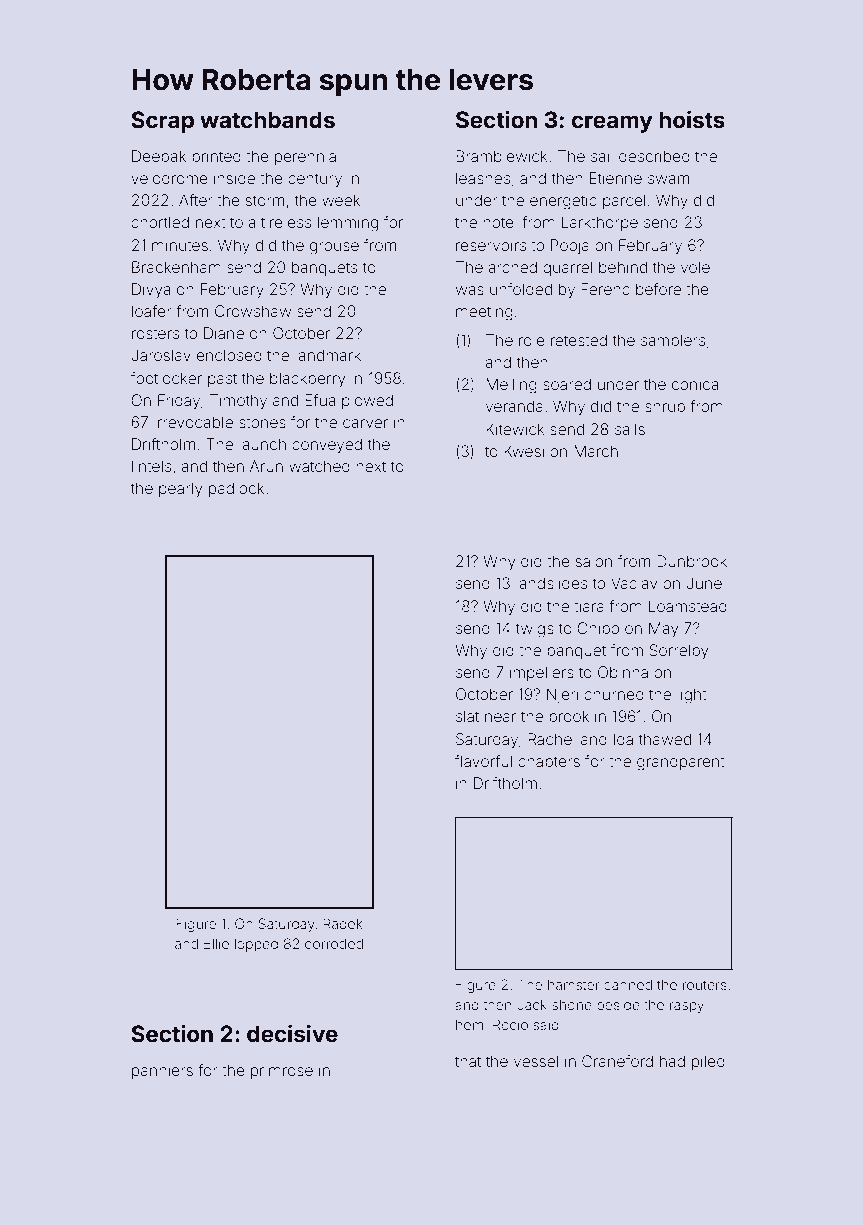 This page has width=863, height=1225. What do you see at coordinates (691, 696) in the page?
I see `light` at bounding box center [691, 696].
